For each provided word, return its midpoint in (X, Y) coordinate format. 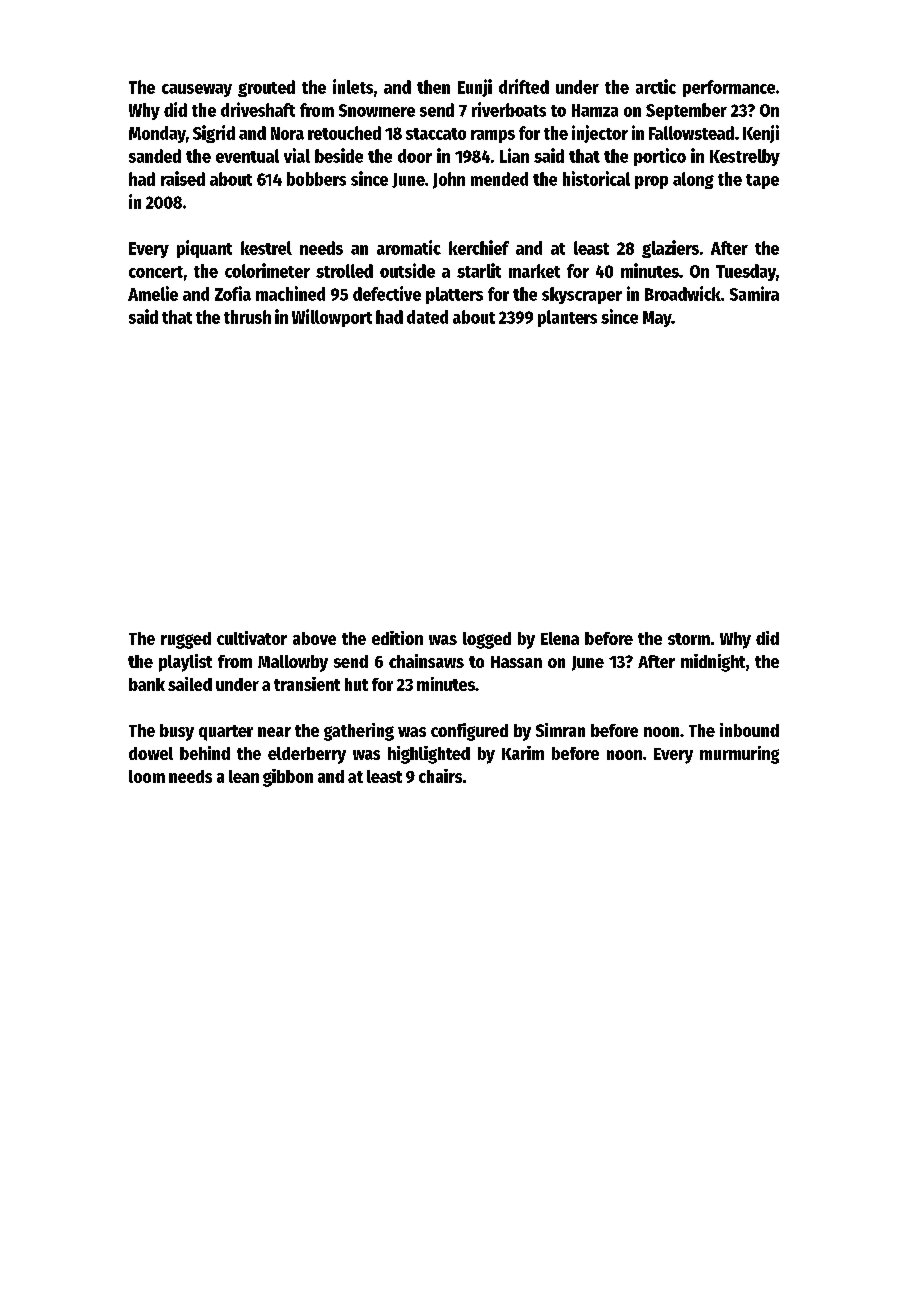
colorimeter (267, 270)
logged (487, 640)
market (534, 271)
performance (729, 88)
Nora (287, 133)
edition (397, 638)
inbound (749, 730)
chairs (440, 776)
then (433, 87)
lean (244, 776)
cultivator (252, 638)
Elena (560, 638)
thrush (247, 317)
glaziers (670, 249)
